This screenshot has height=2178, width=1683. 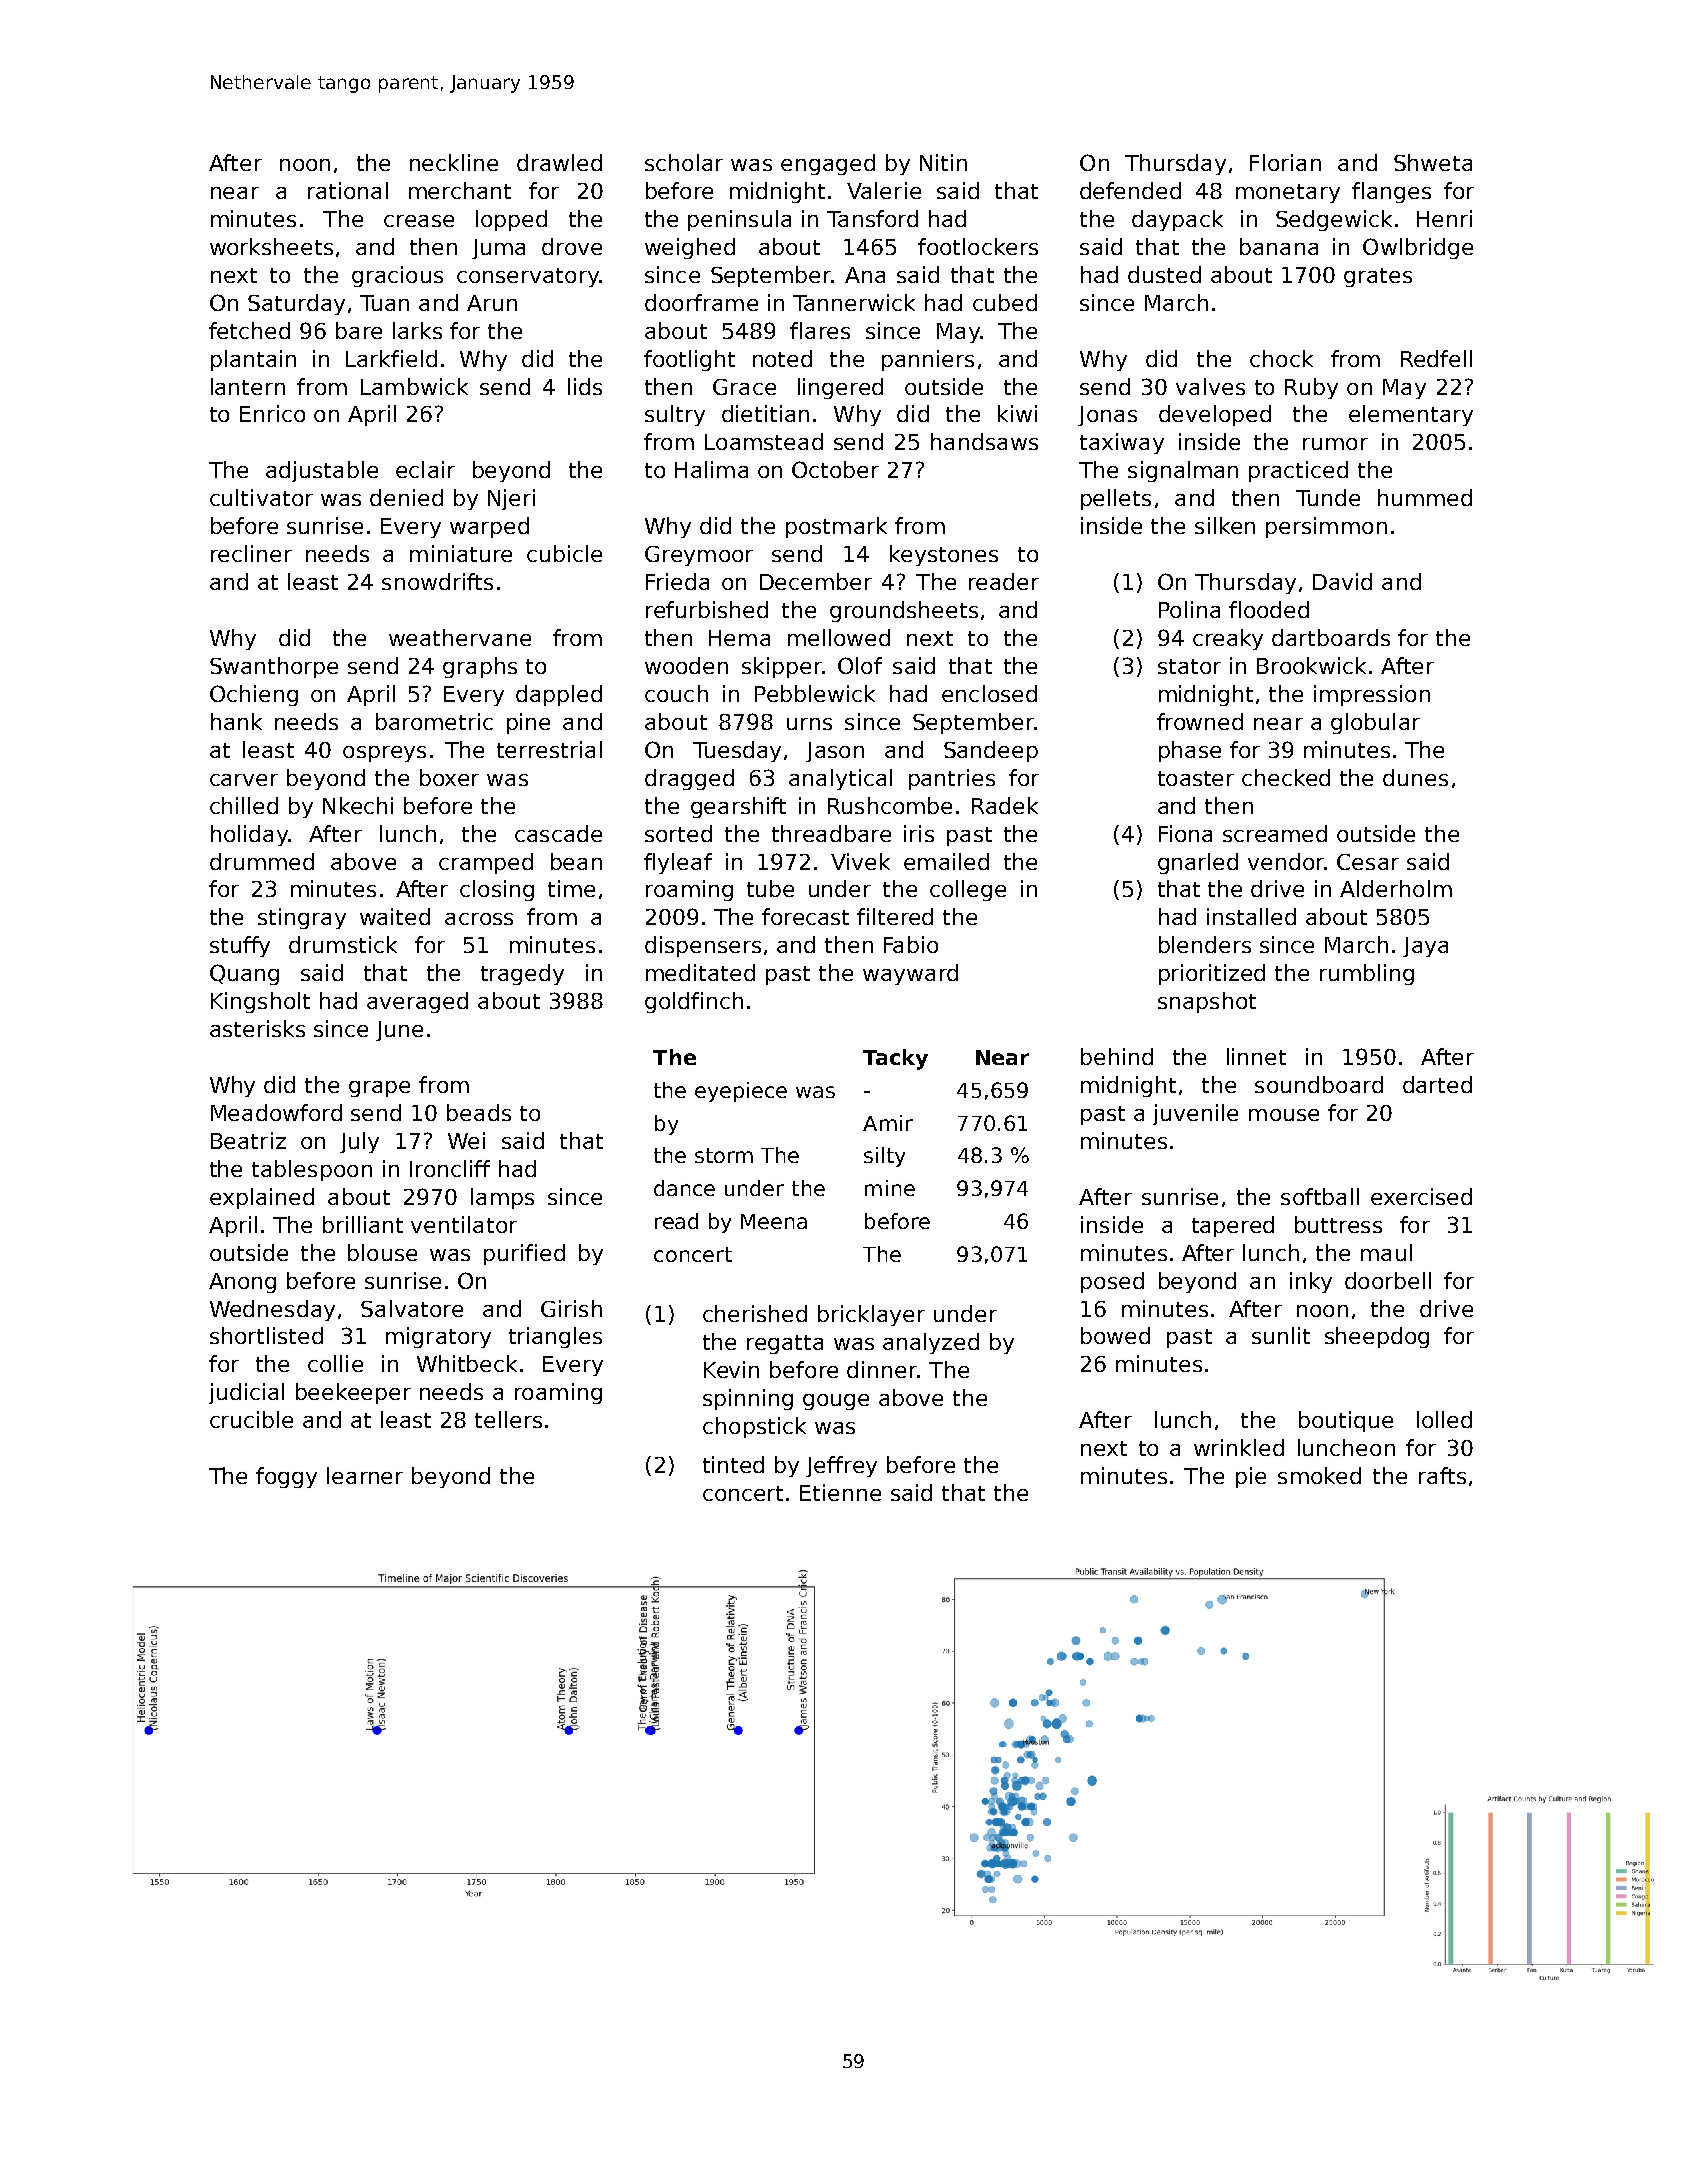 I want to click on Alderholm, so click(x=1396, y=888).
